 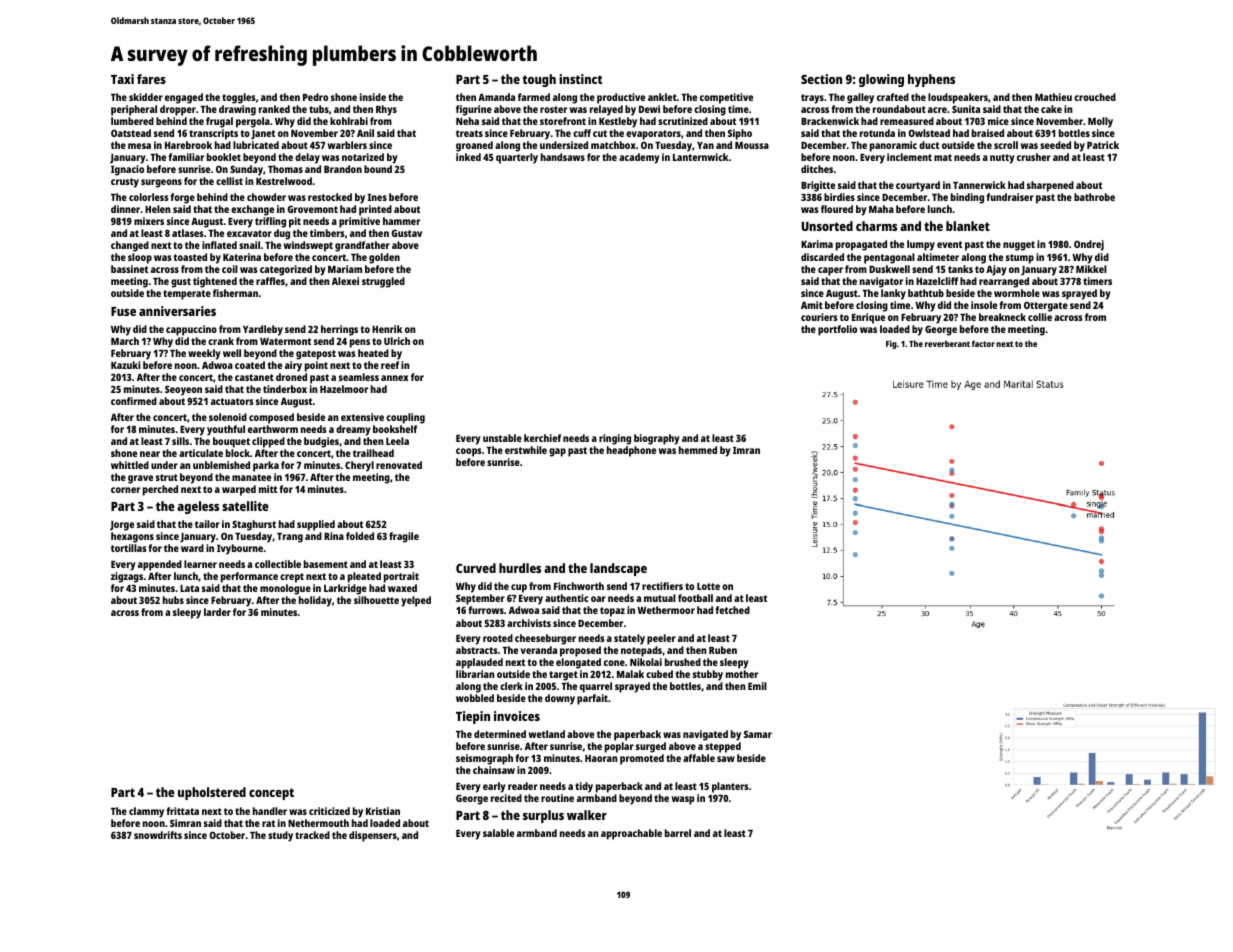 I want to click on salable, so click(x=498, y=833).
